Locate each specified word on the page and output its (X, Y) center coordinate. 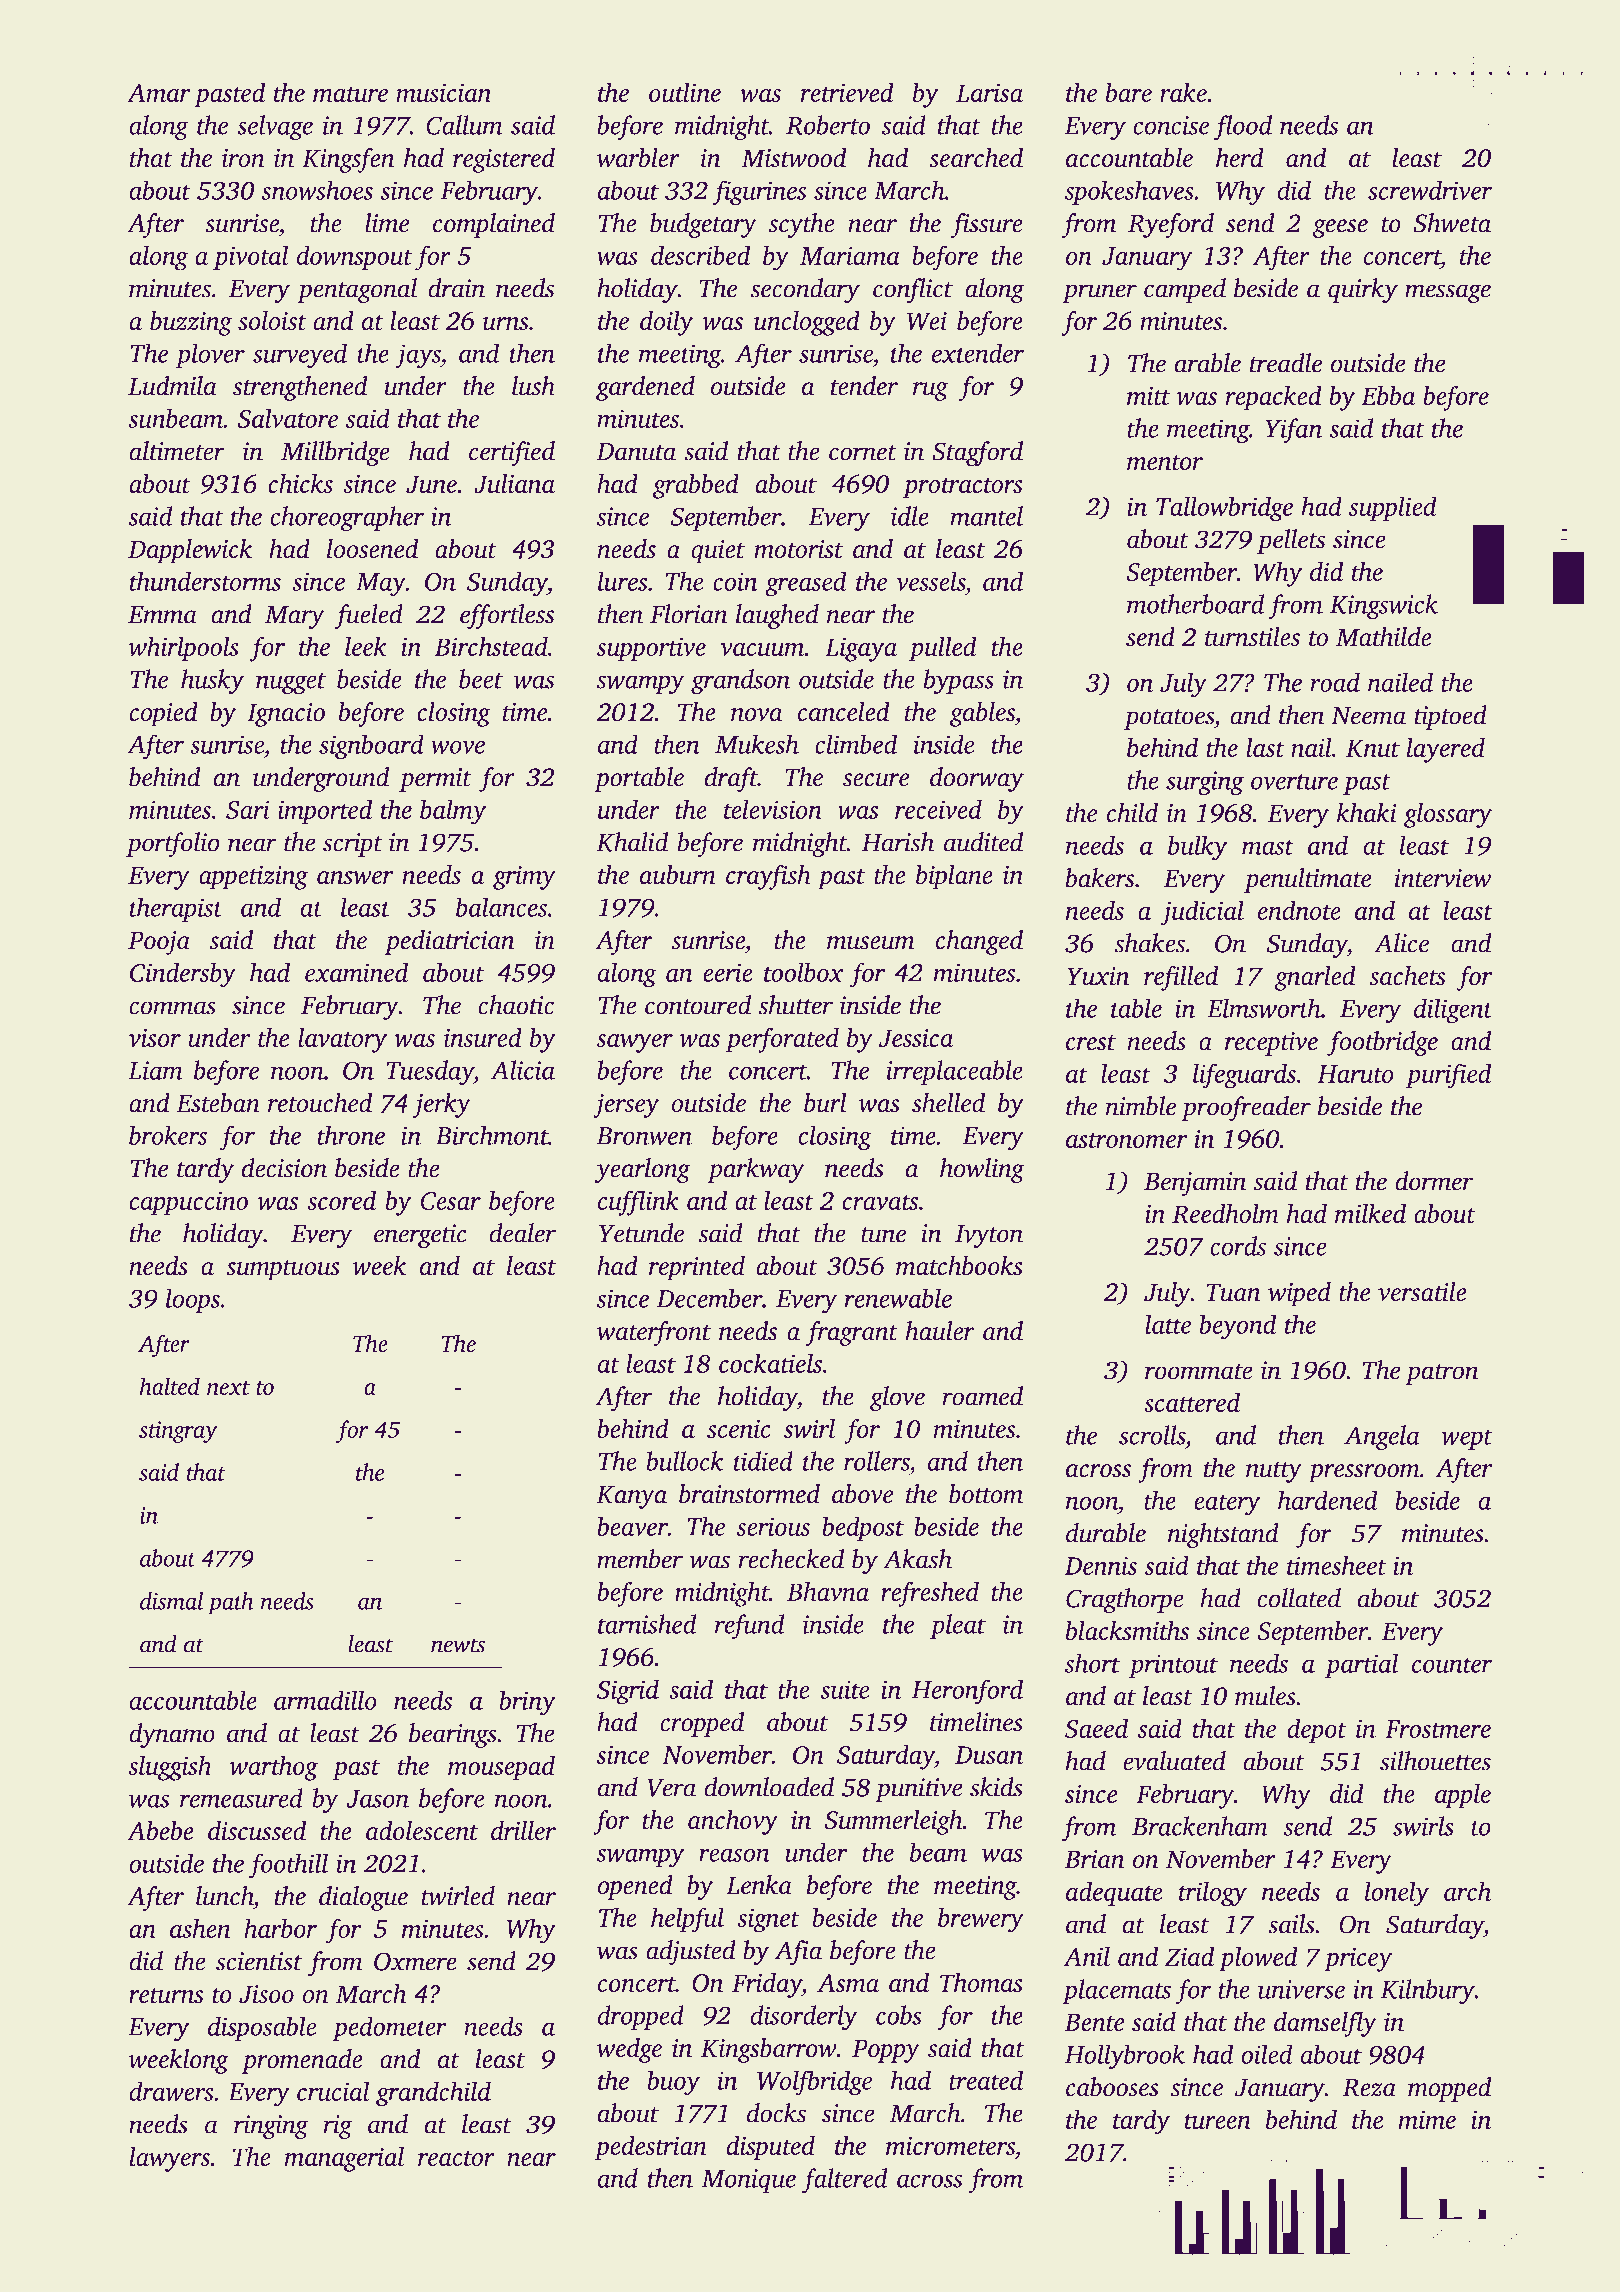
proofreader (1246, 1108)
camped (1185, 290)
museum (871, 943)
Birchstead (491, 646)
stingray (178, 1432)
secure (876, 780)
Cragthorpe (1125, 1601)
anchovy (733, 1822)
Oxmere (415, 1961)
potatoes (1169, 719)
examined (356, 972)
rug (930, 391)
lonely (1397, 1894)
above (862, 1494)
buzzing (191, 323)
